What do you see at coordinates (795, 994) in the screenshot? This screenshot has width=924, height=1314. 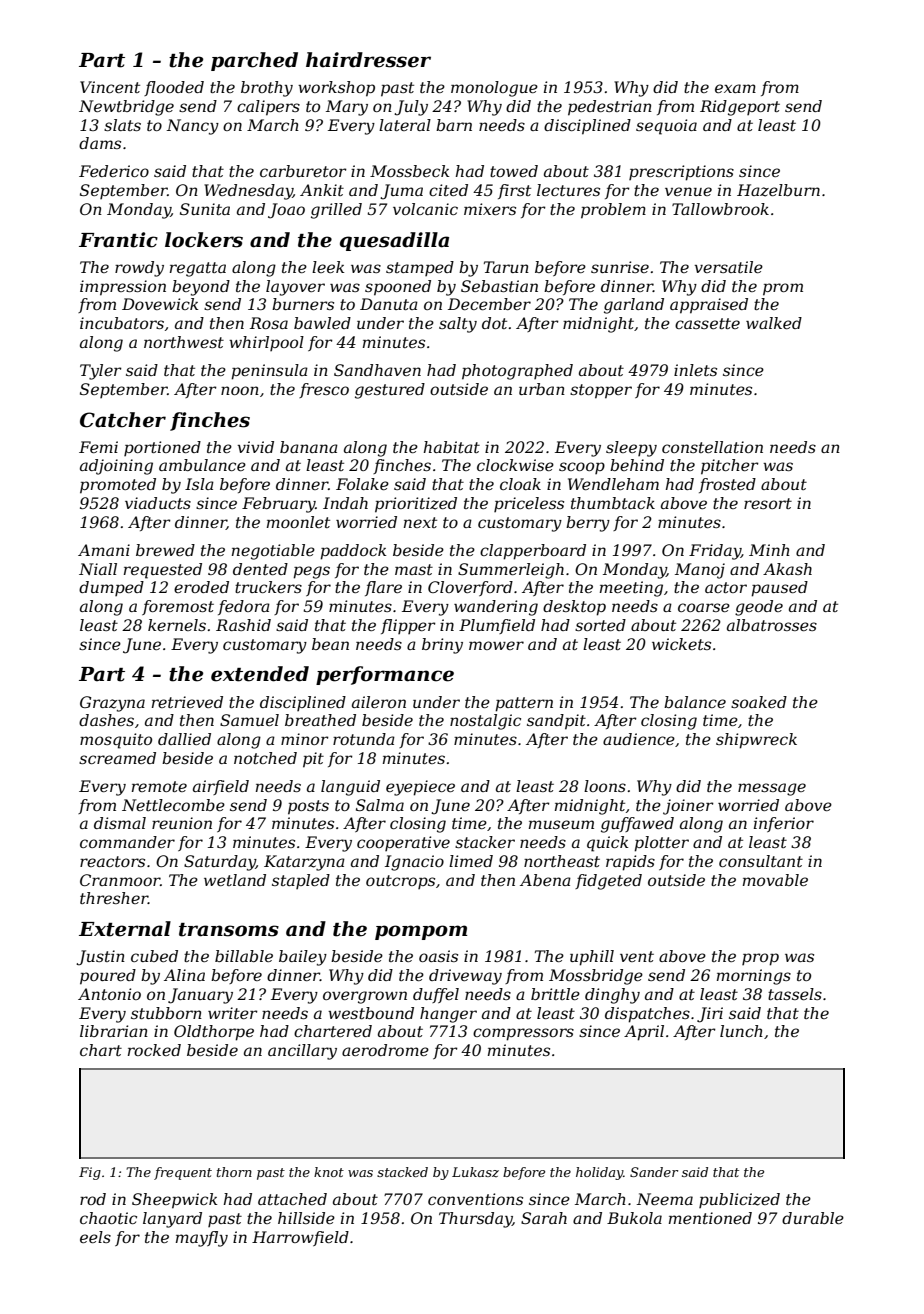 I see `tassels` at bounding box center [795, 994].
